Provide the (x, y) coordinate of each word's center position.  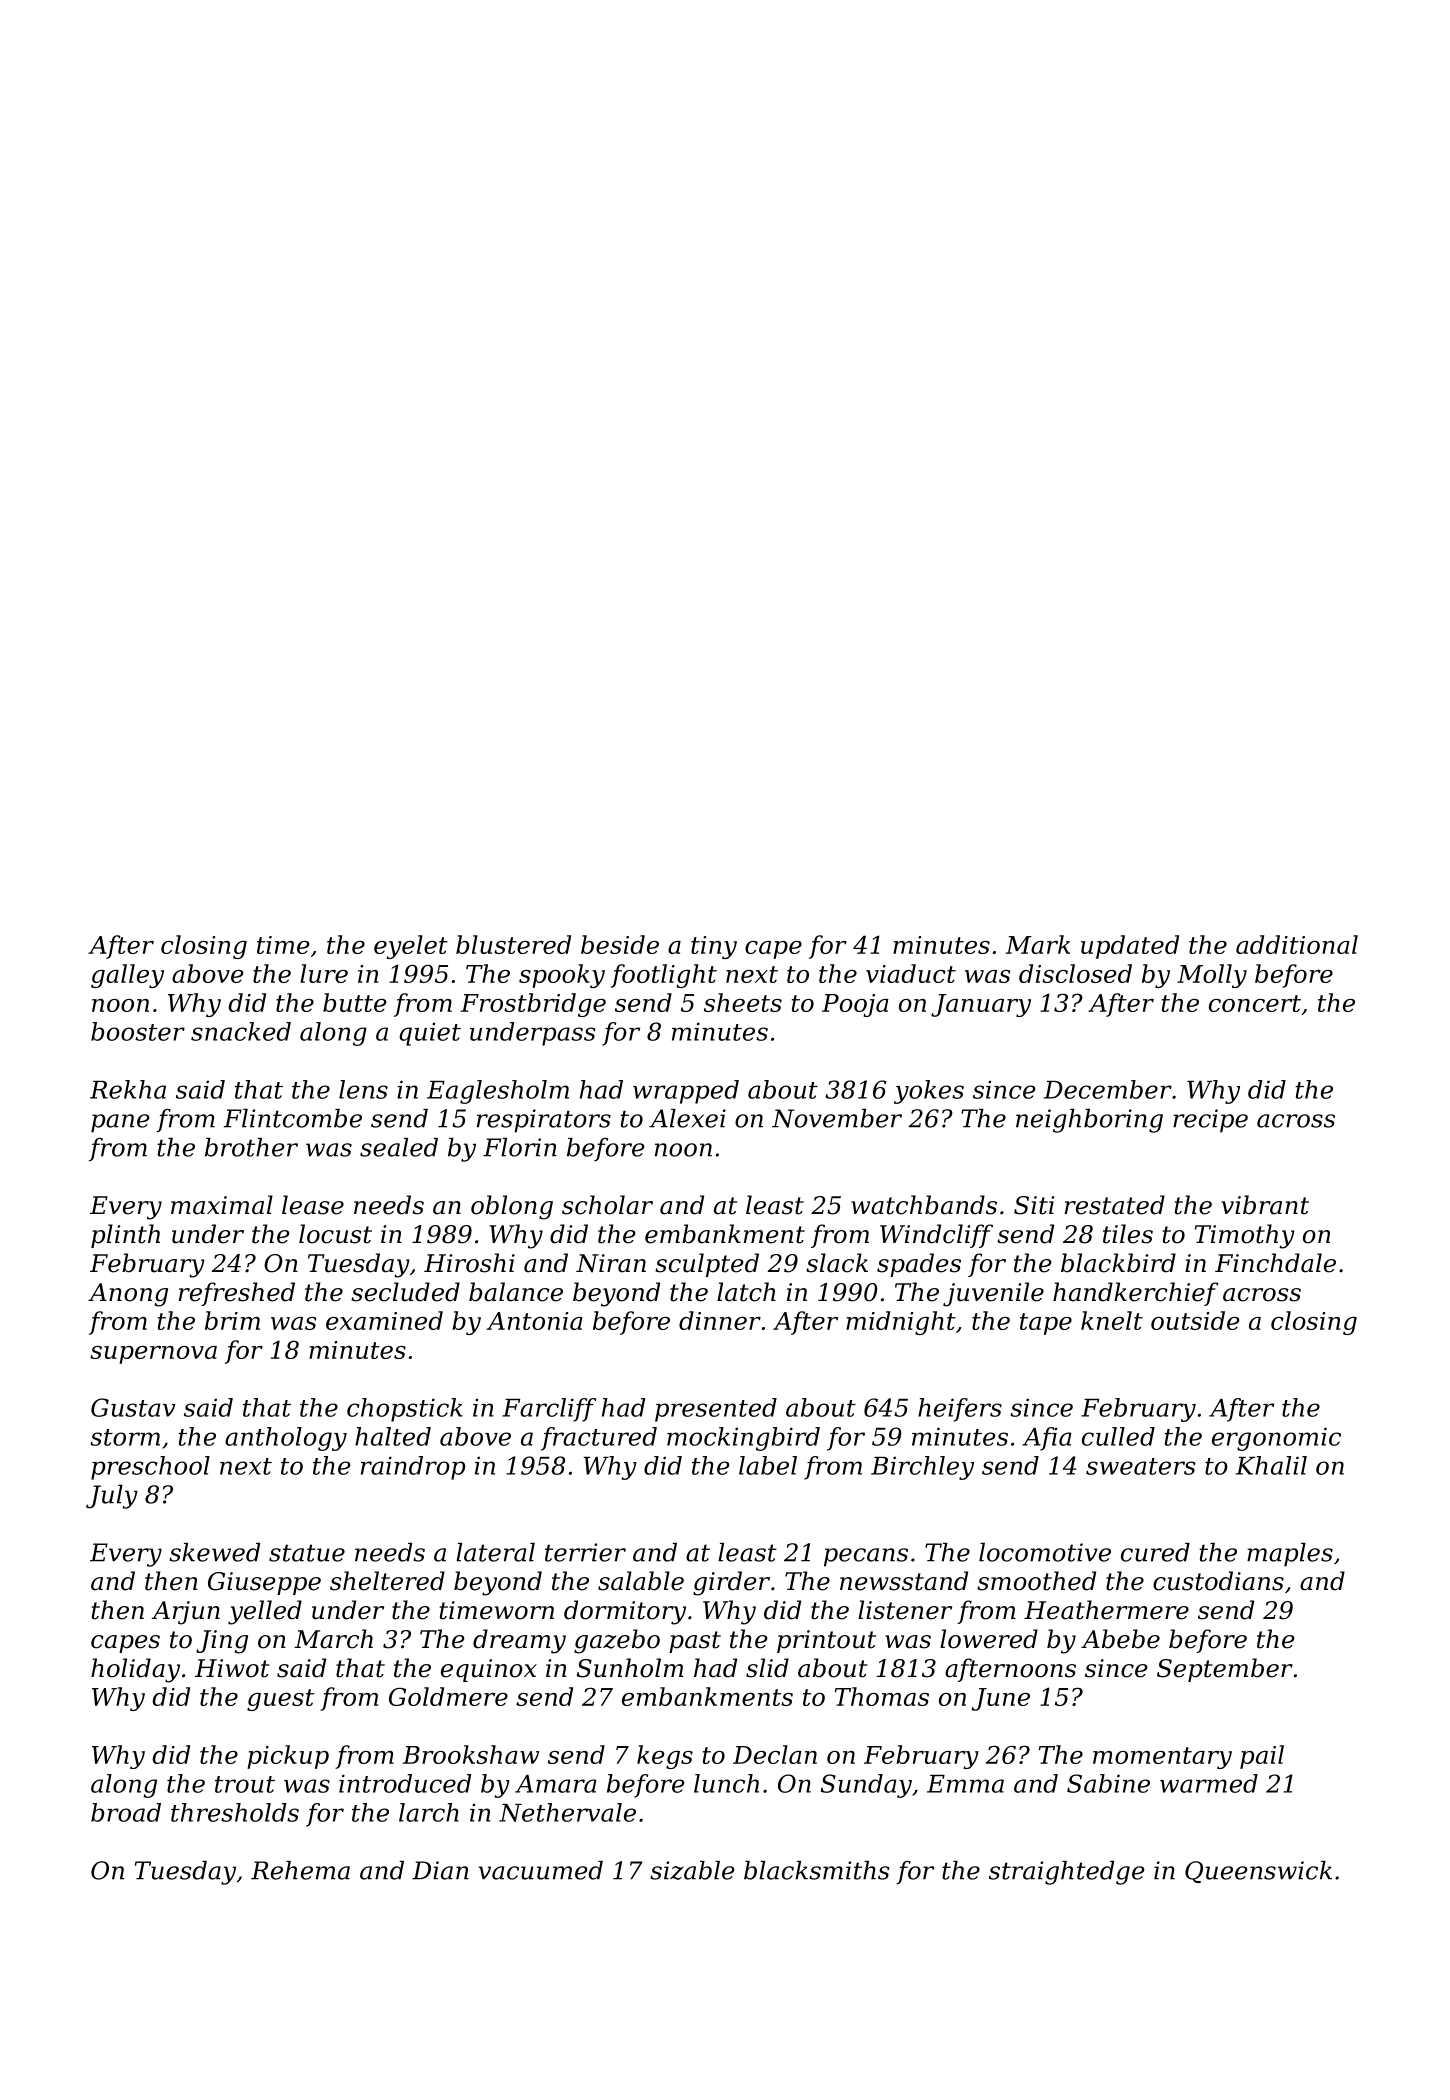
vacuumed (541, 1870)
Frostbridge (533, 1005)
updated (1130, 947)
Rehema (300, 1870)
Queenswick (1258, 1872)
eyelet (411, 947)
